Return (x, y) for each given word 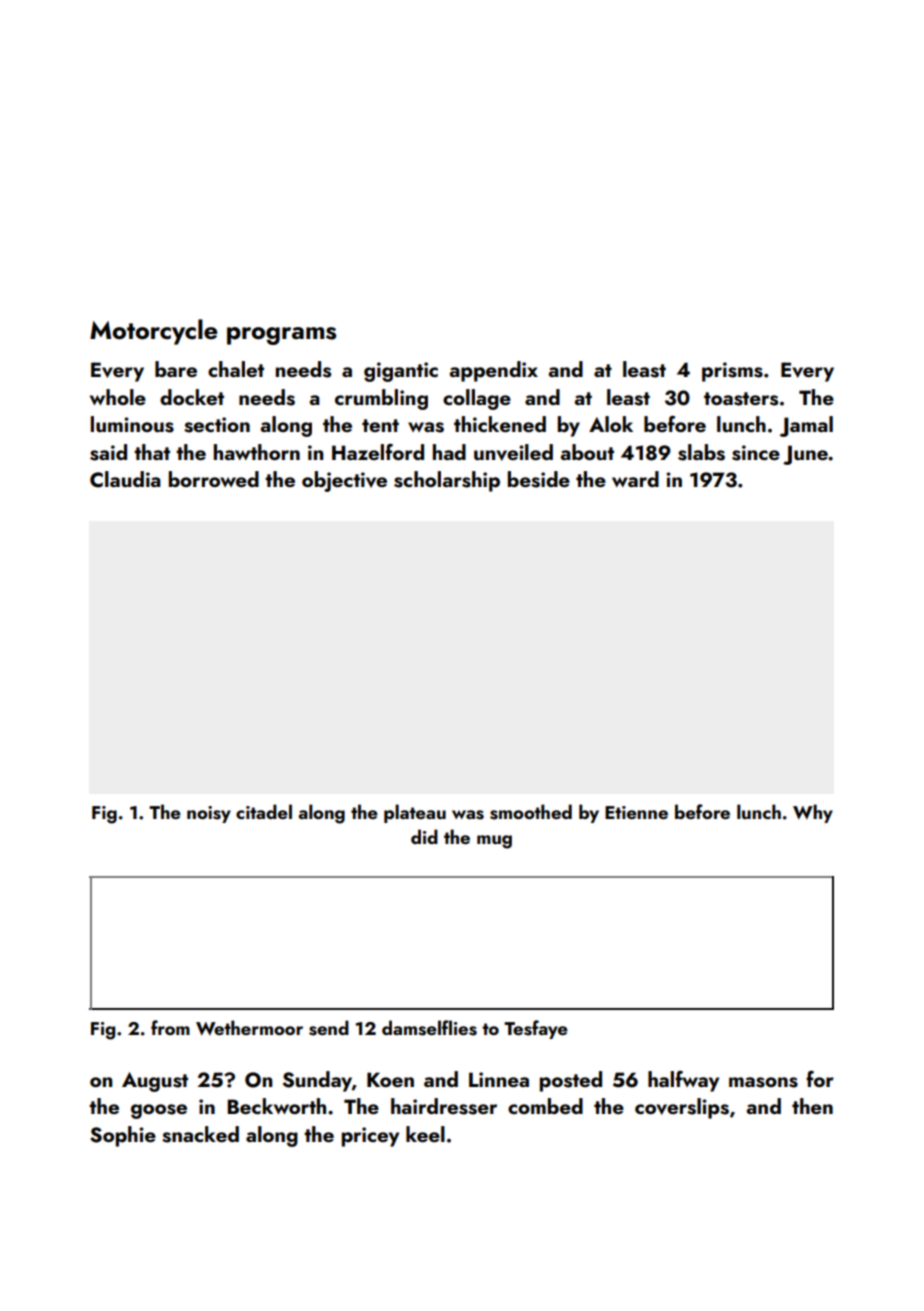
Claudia (125, 479)
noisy (209, 814)
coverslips (682, 1108)
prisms (732, 372)
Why (813, 813)
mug (494, 842)
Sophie (123, 1136)
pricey (370, 1137)
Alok (611, 424)
